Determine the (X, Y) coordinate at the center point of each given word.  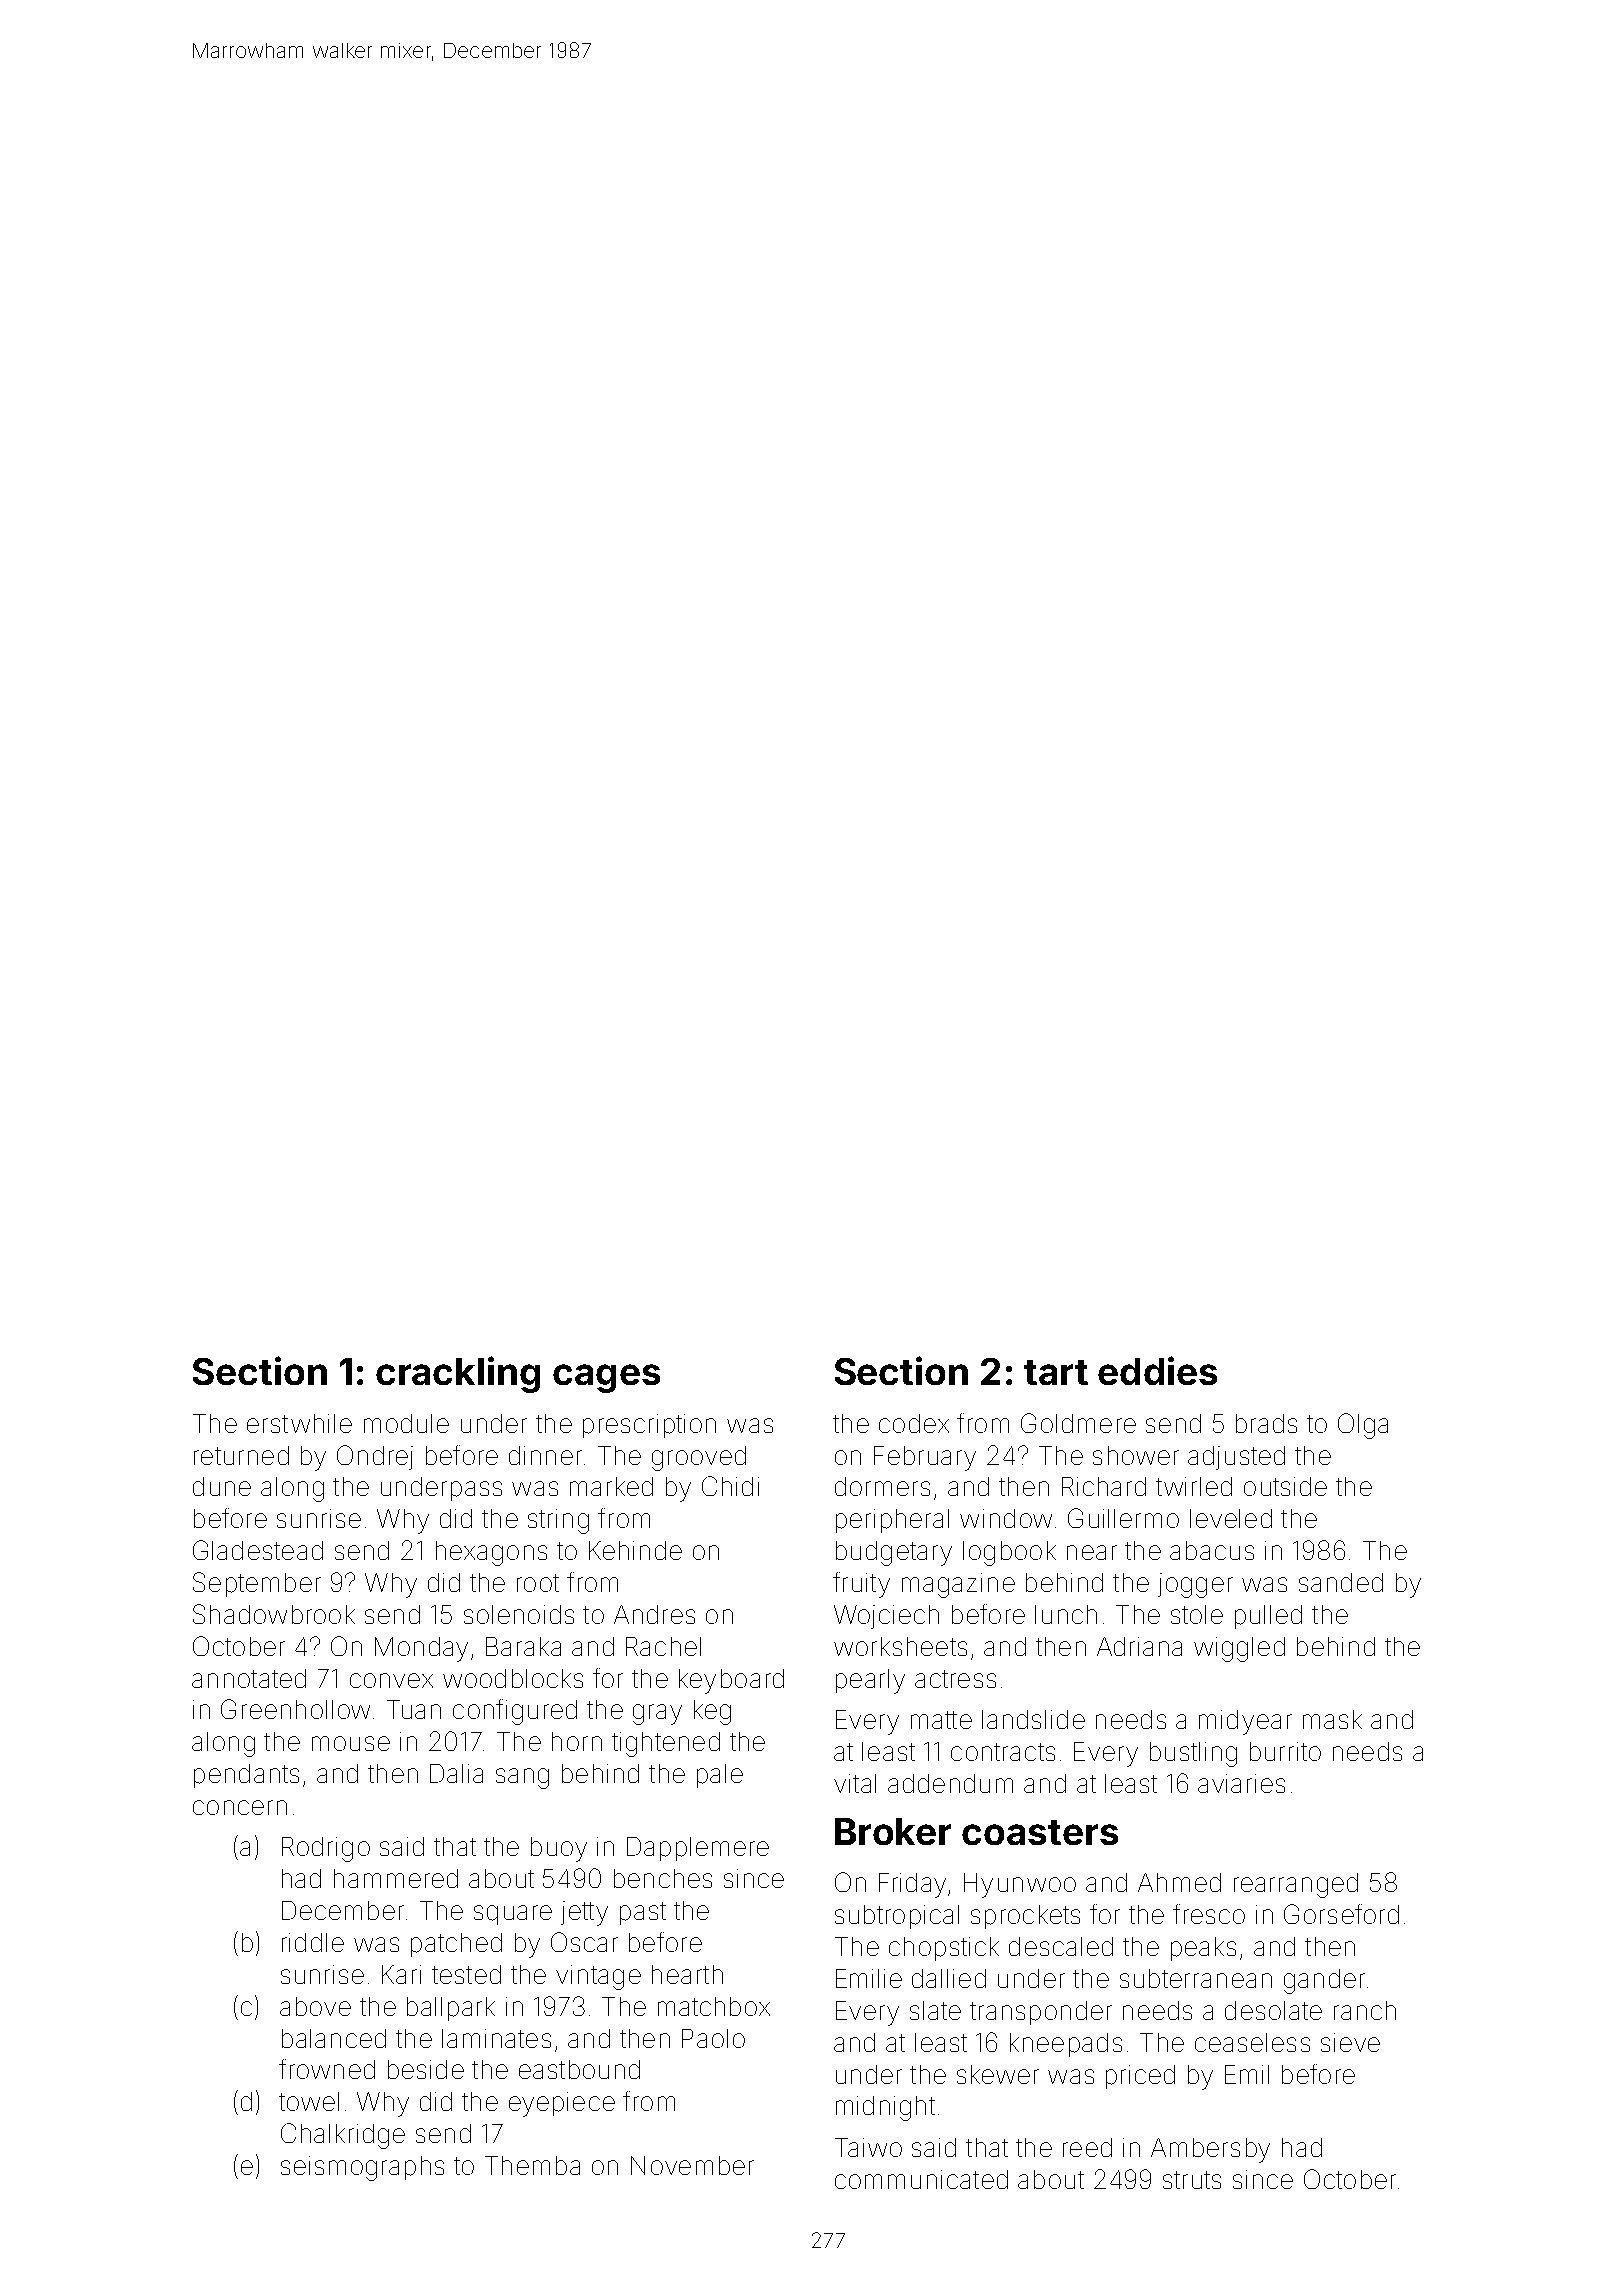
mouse (351, 1743)
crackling (458, 1374)
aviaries (1241, 1783)
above (315, 2006)
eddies (1157, 1370)
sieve (1350, 2042)
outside (1285, 1486)
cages (606, 1378)
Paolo (713, 2038)
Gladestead (258, 1550)
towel (309, 2101)
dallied (949, 1978)
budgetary (894, 1553)
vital (855, 1783)
